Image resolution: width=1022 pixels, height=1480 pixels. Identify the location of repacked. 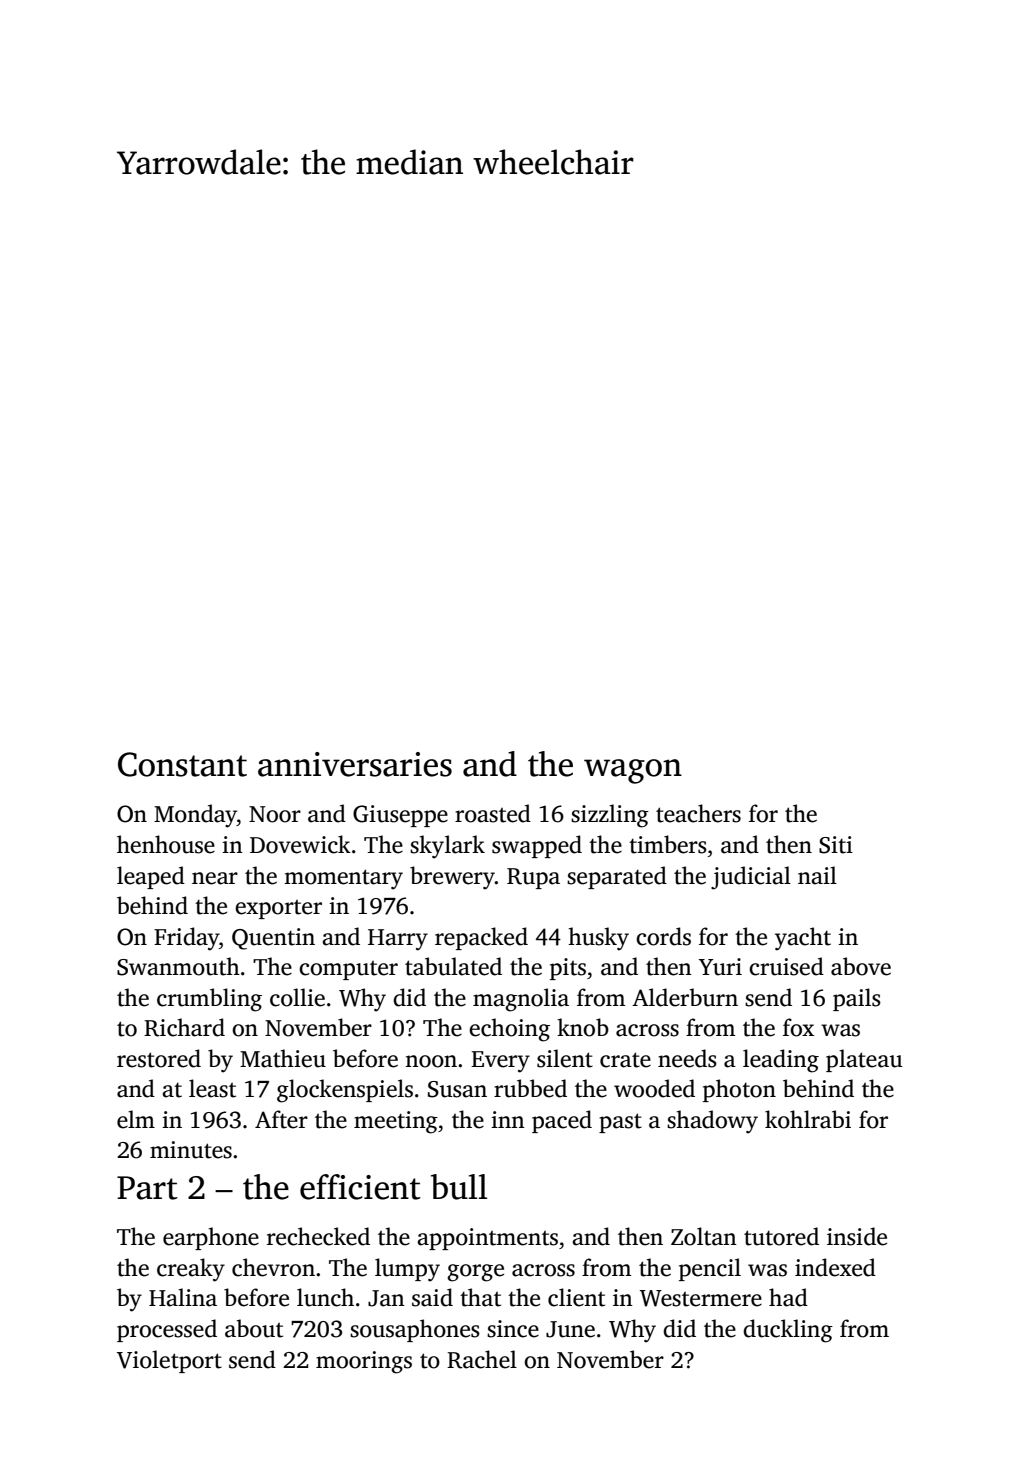
(481, 938).
